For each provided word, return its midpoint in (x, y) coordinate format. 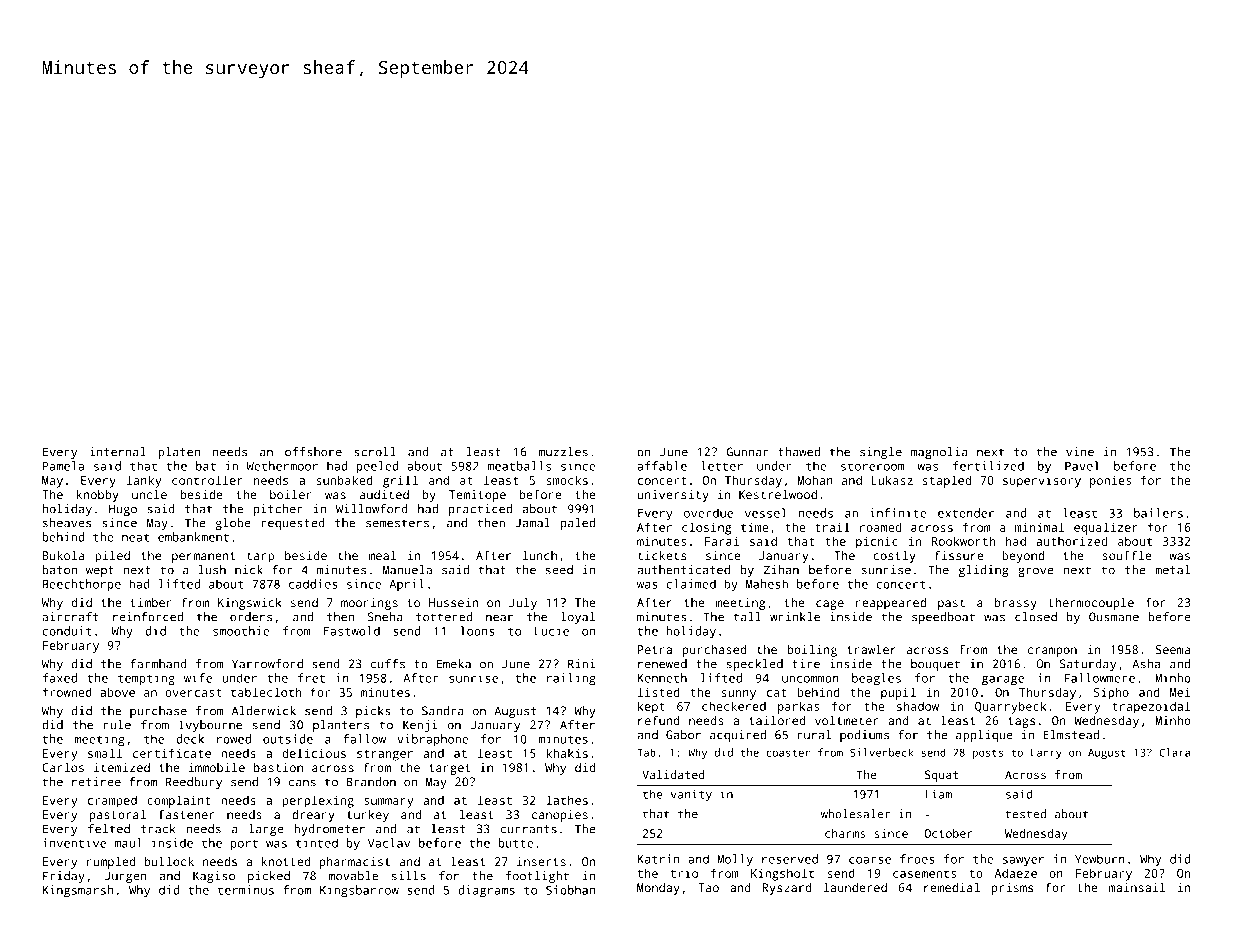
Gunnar (748, 452)
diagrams (486, 891)
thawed (799, 452)
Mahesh (767, 584)
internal (118, 452)
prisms (1012, 889)
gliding (984, 571)
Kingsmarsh (78, 891)
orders (251, 617)
